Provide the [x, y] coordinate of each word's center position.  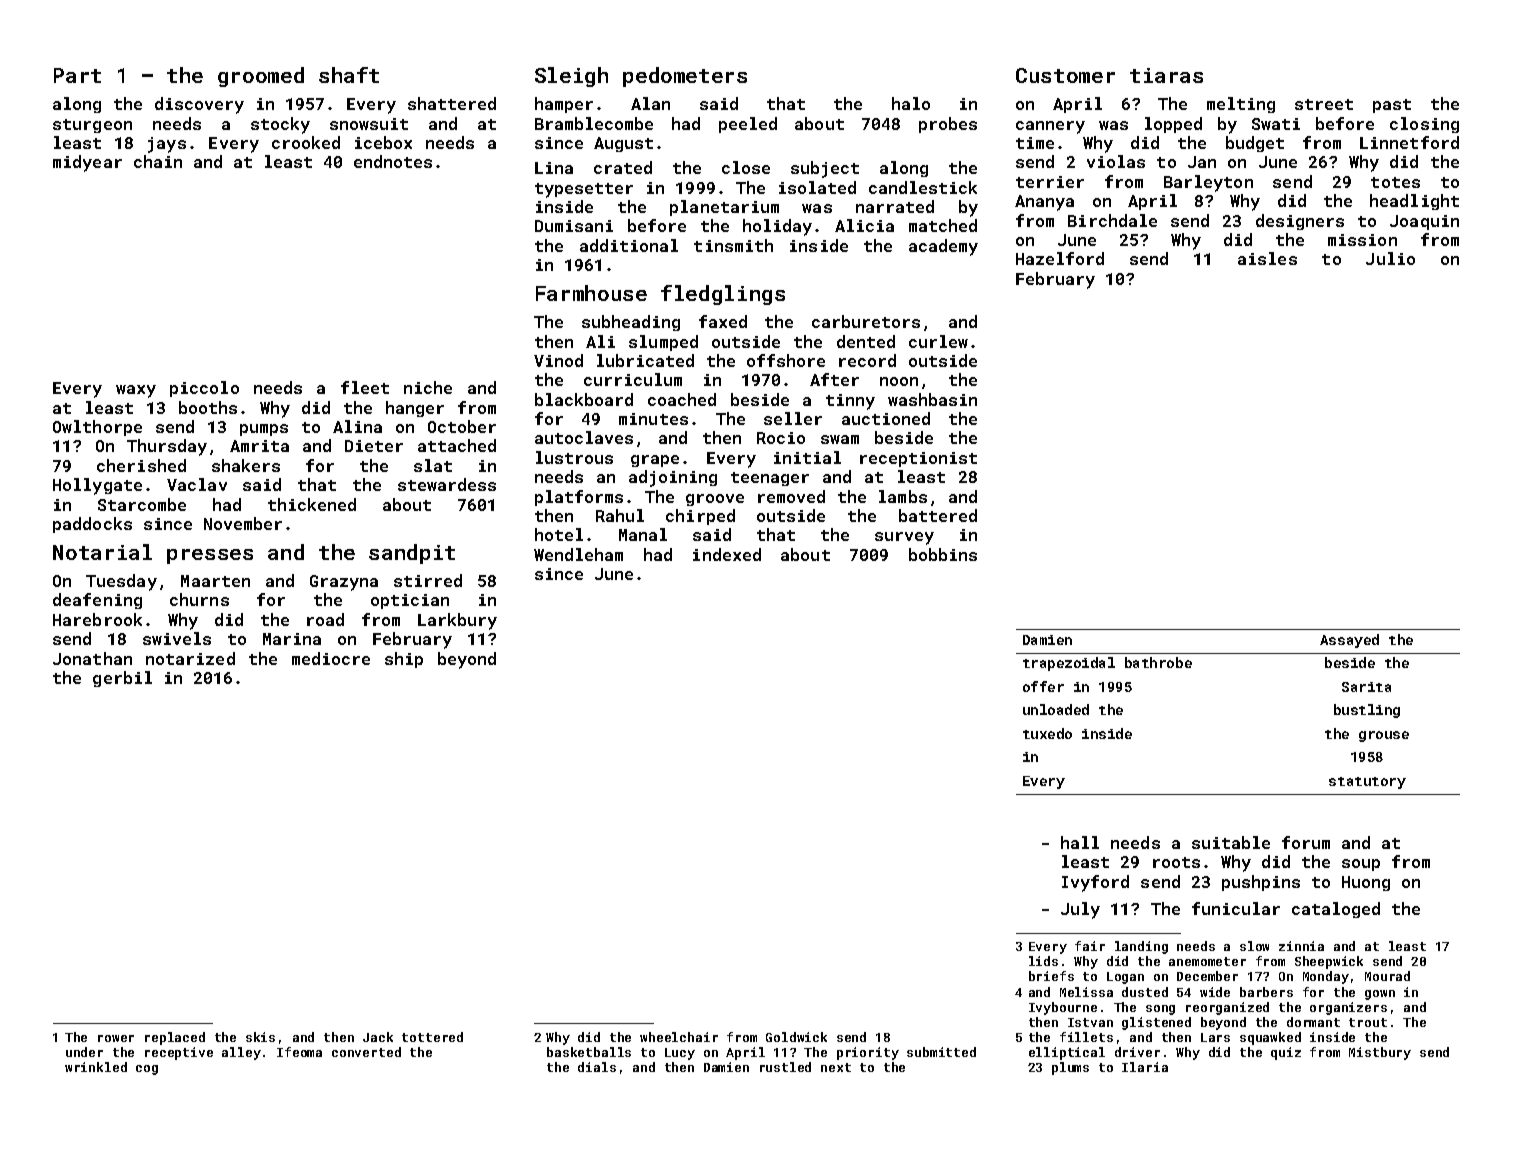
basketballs [589, 1052]
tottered [432, 1037]
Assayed [1349, 641]
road [325, 619]
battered [938, 515]
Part [77, 75]
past [1392, 106]
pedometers [685, 77]
